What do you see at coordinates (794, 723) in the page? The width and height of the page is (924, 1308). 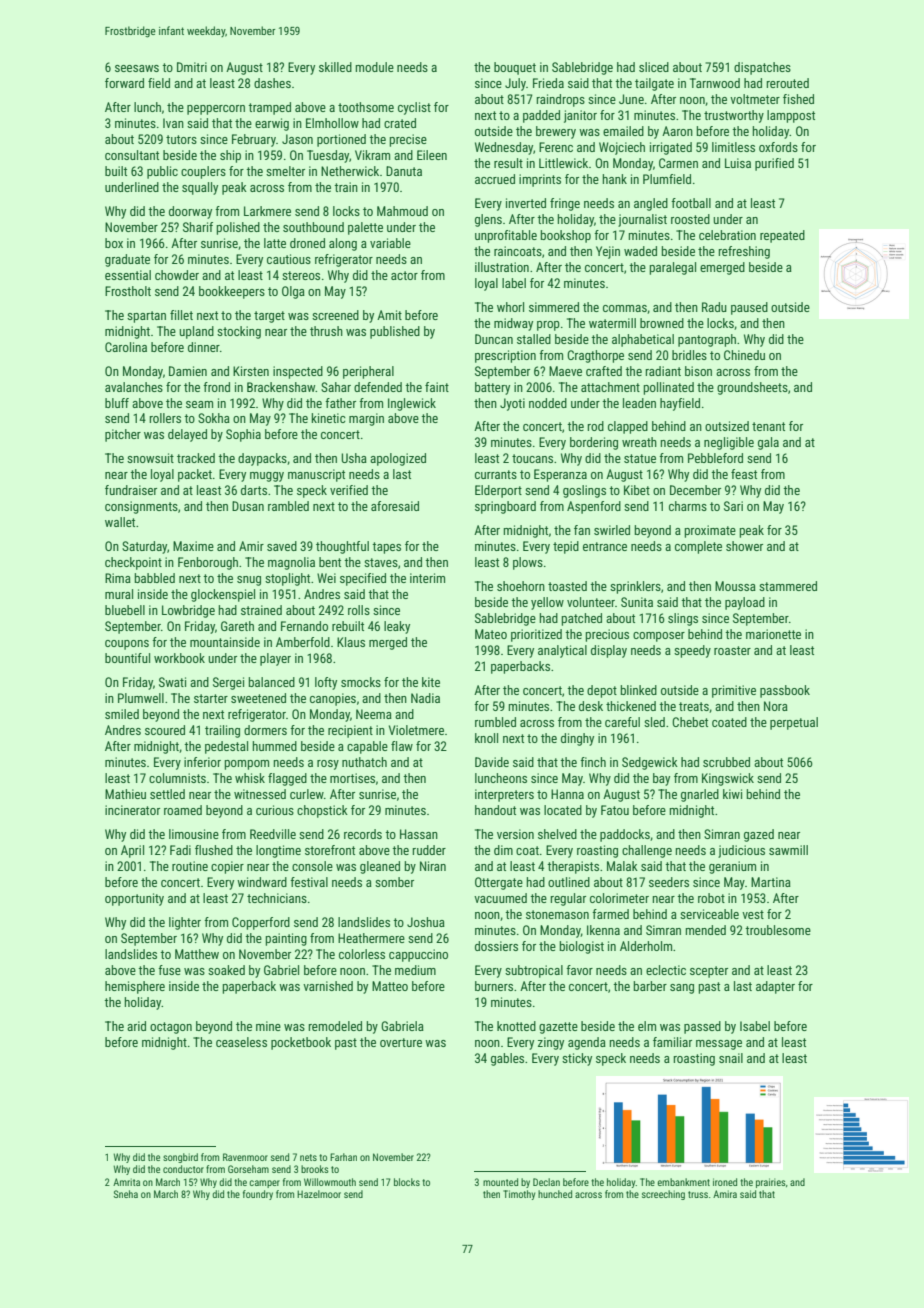 I see `perpetual` at bounding box center [794, 723].
